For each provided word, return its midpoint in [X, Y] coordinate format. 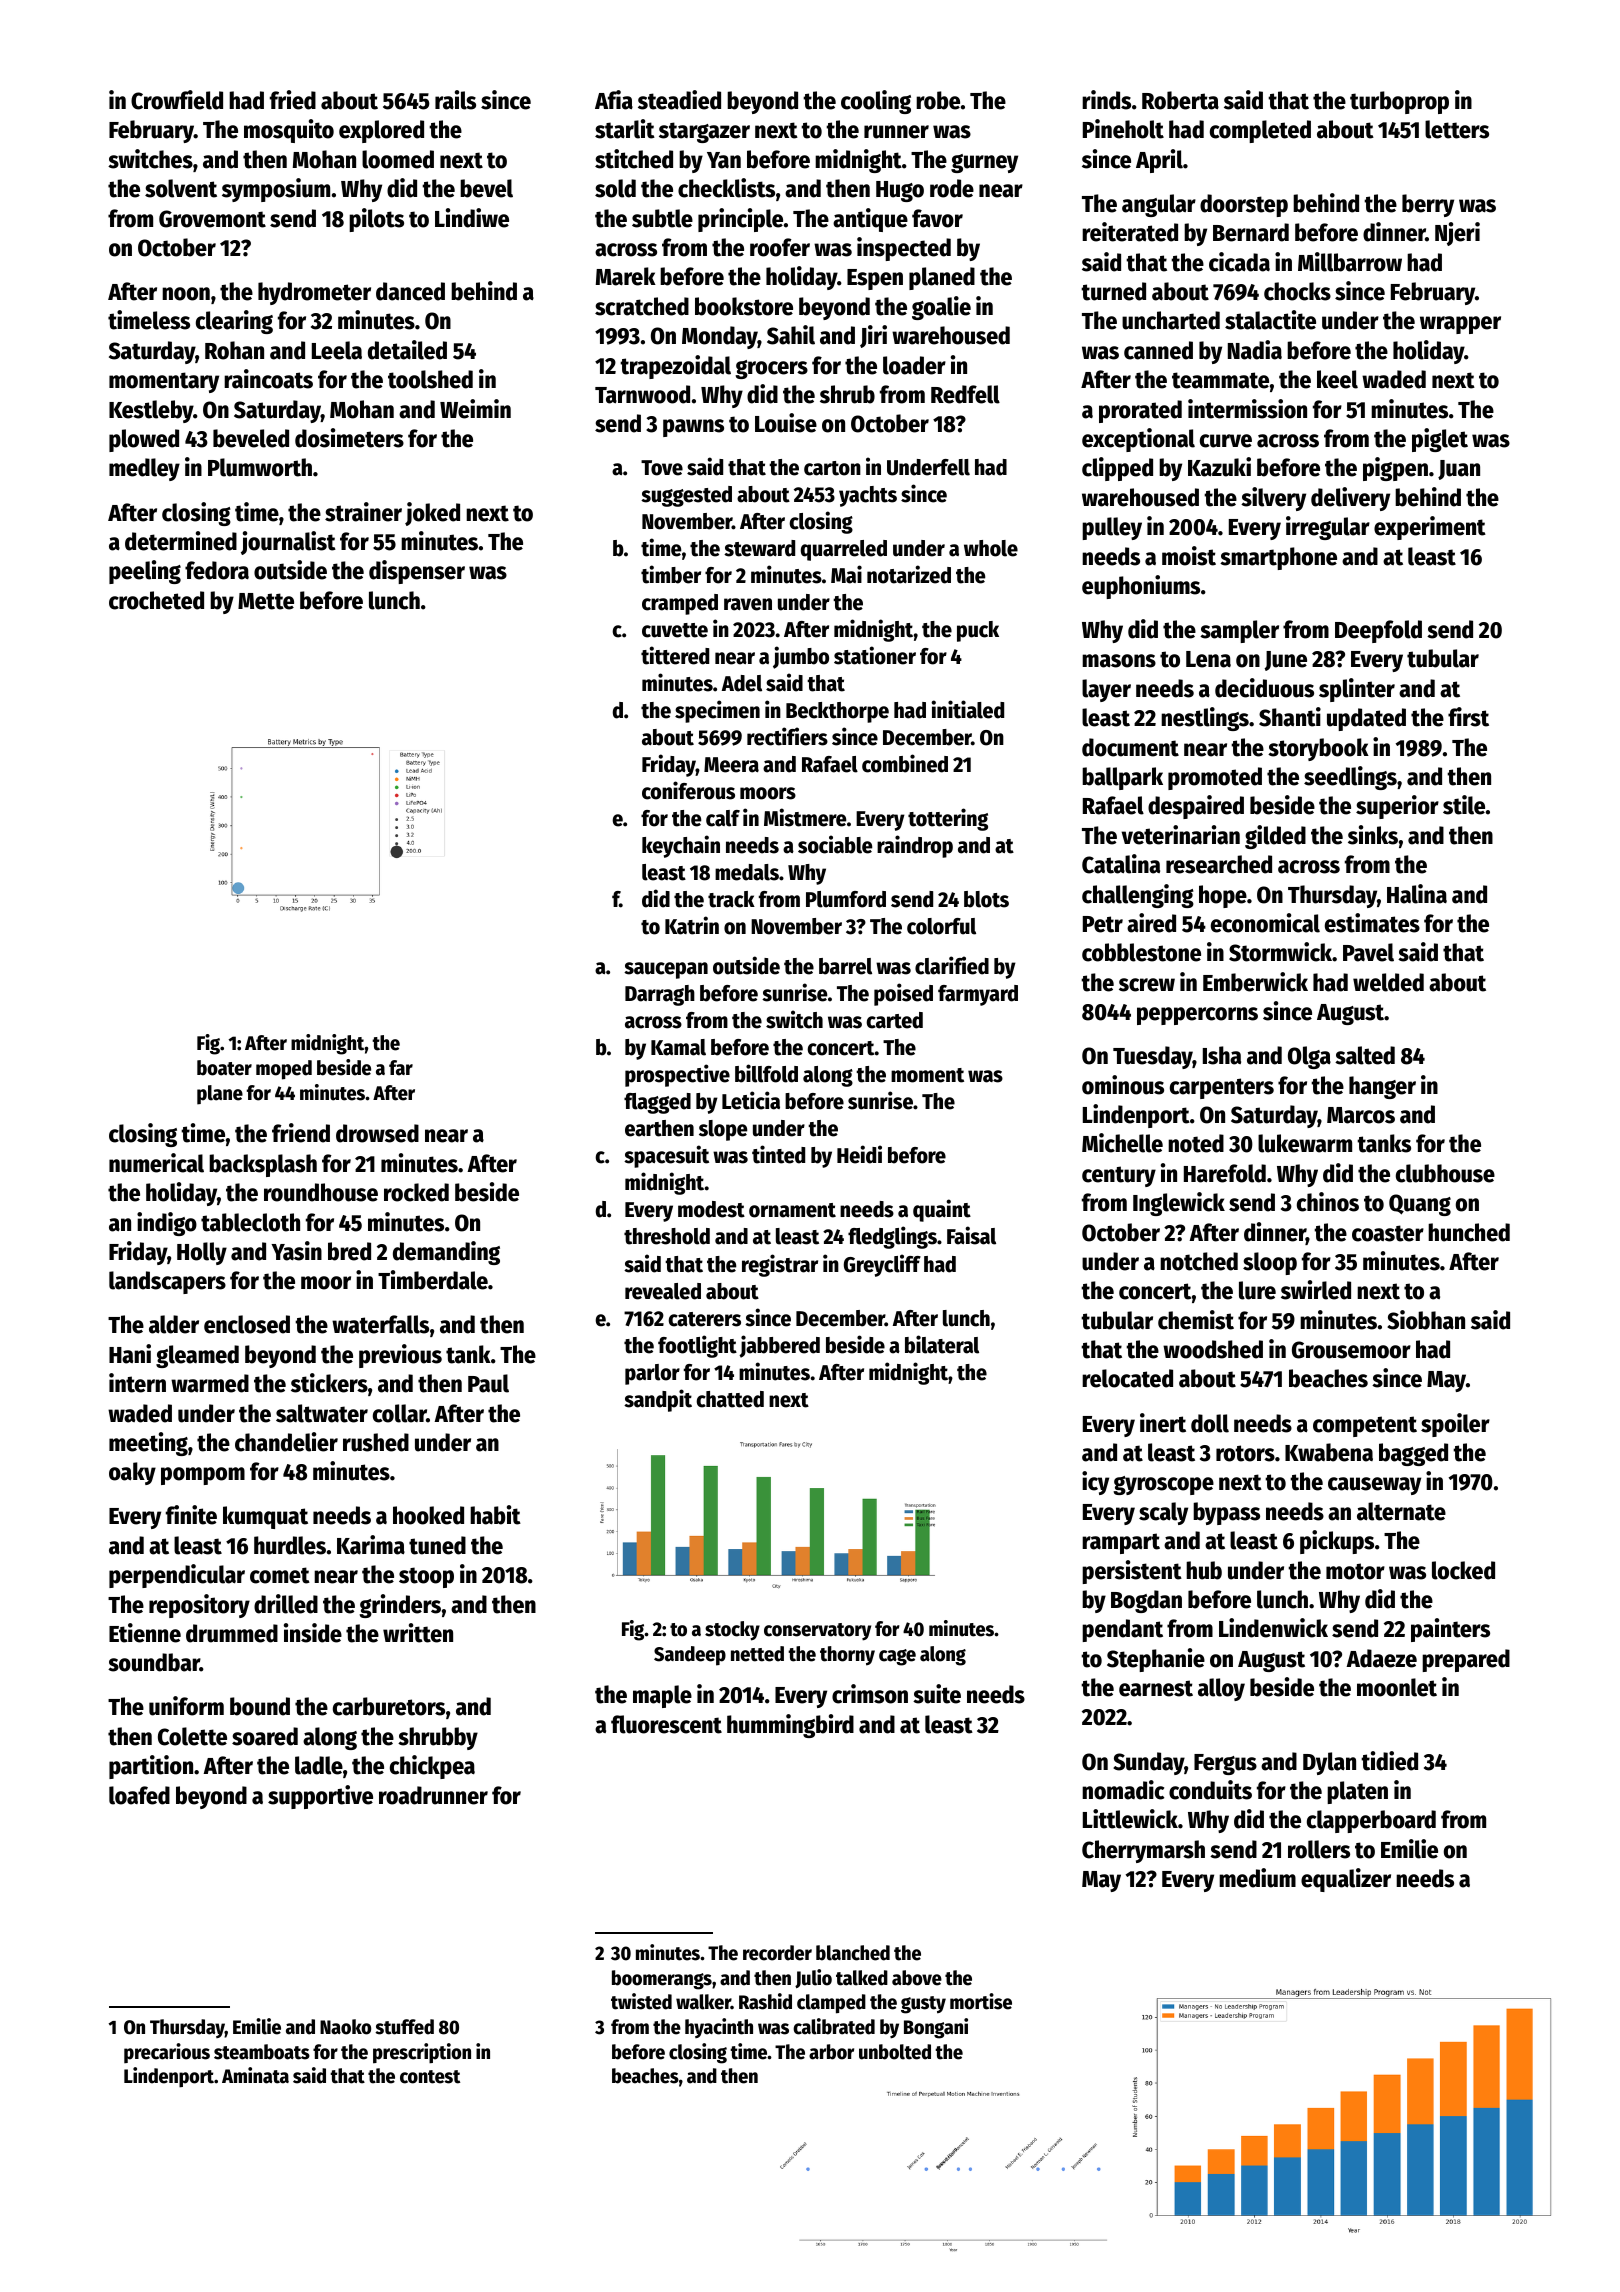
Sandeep [690, 1656]
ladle [319, 1765]
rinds [1106, 100]
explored [381, 131]
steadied [679, 100]
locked [1463, 1570]
